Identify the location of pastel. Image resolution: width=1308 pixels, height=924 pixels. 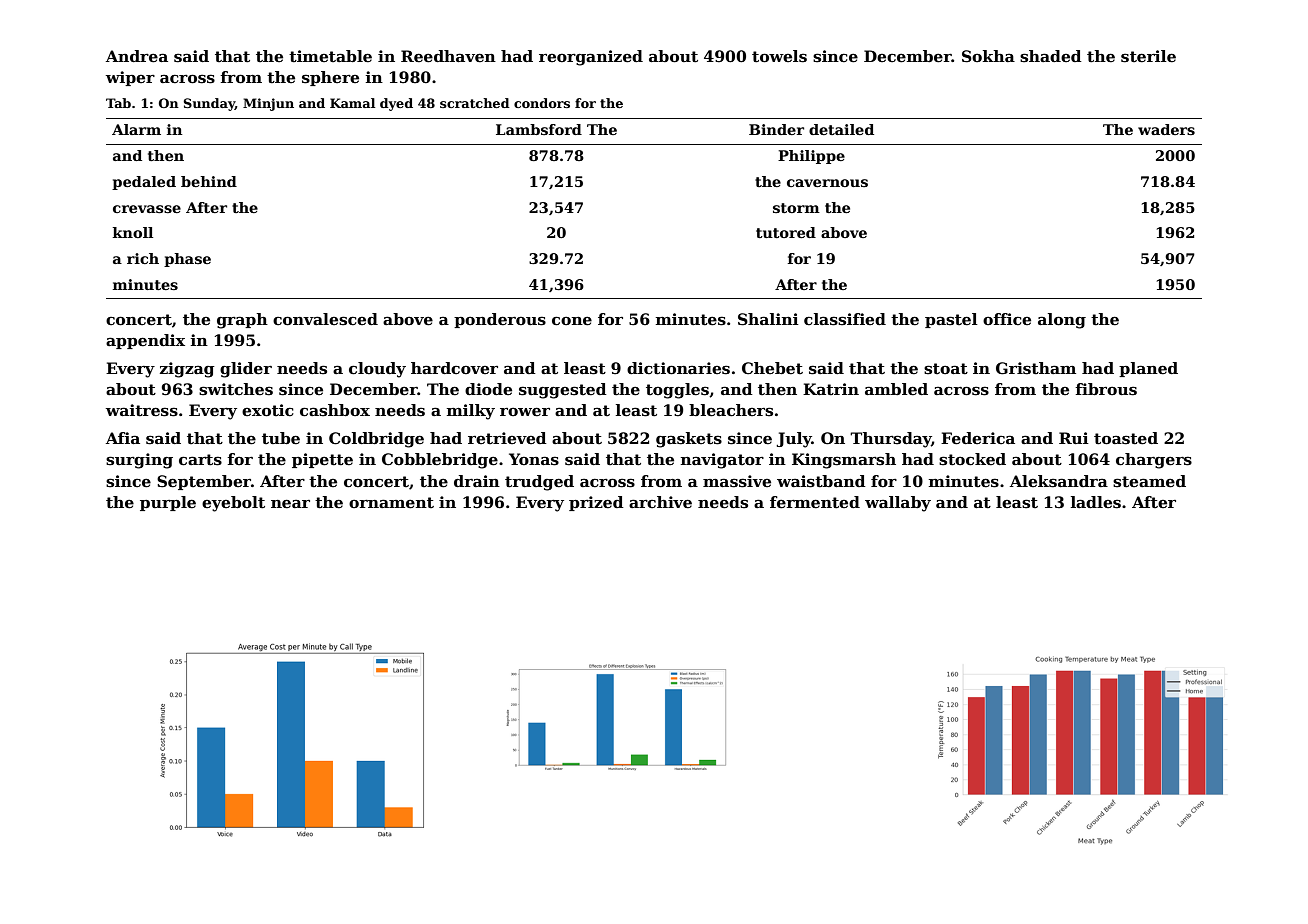
(951, 320).
